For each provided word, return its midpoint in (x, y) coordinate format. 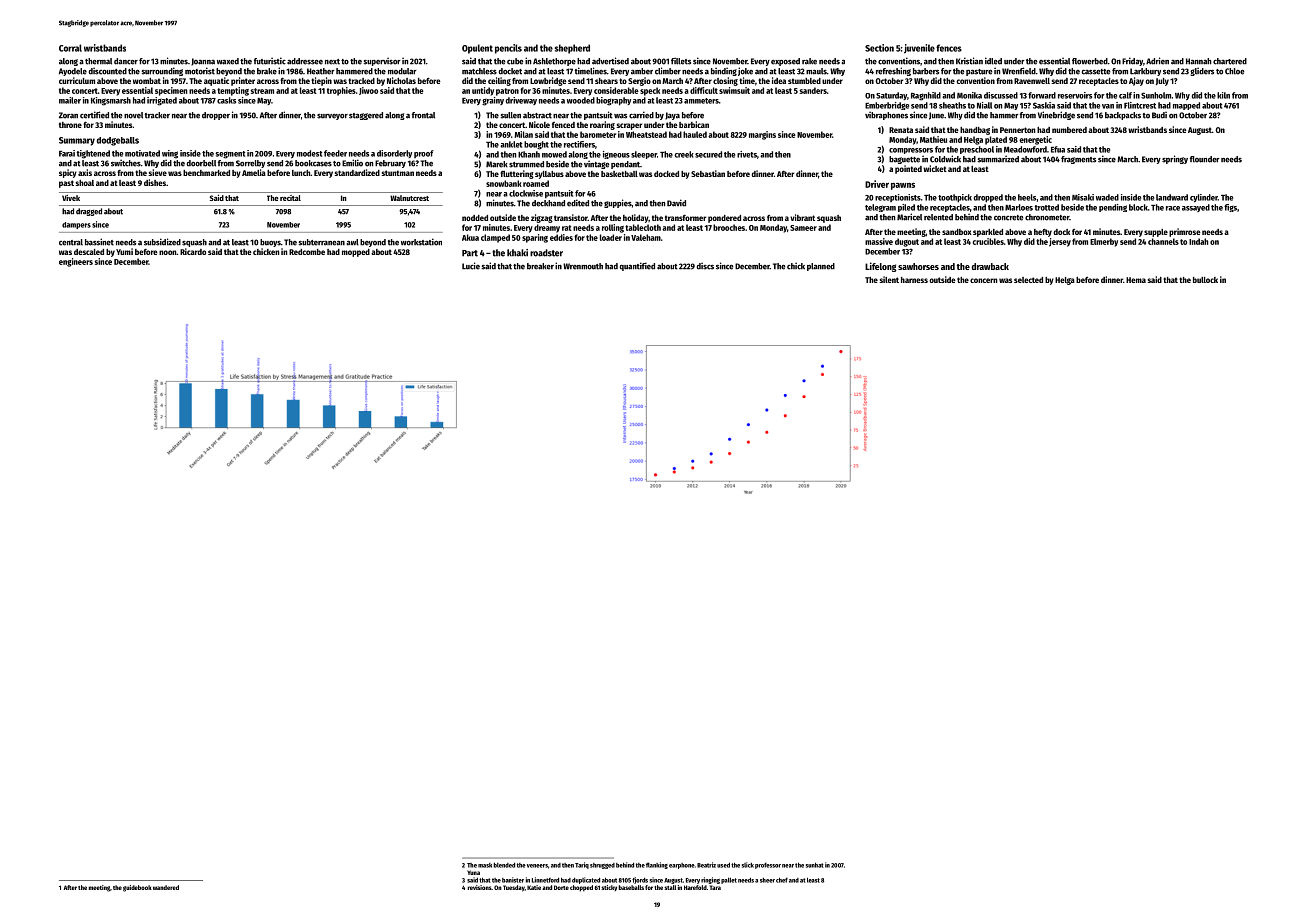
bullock (1205, 280)
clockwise (526, 193)
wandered (166, 887)
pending (1113, 208)
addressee (305, 61)
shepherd (572, 49)
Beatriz (706, 865)
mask (485, 865)
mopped (356, 253)
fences (949, 48)
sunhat (815, 865)
